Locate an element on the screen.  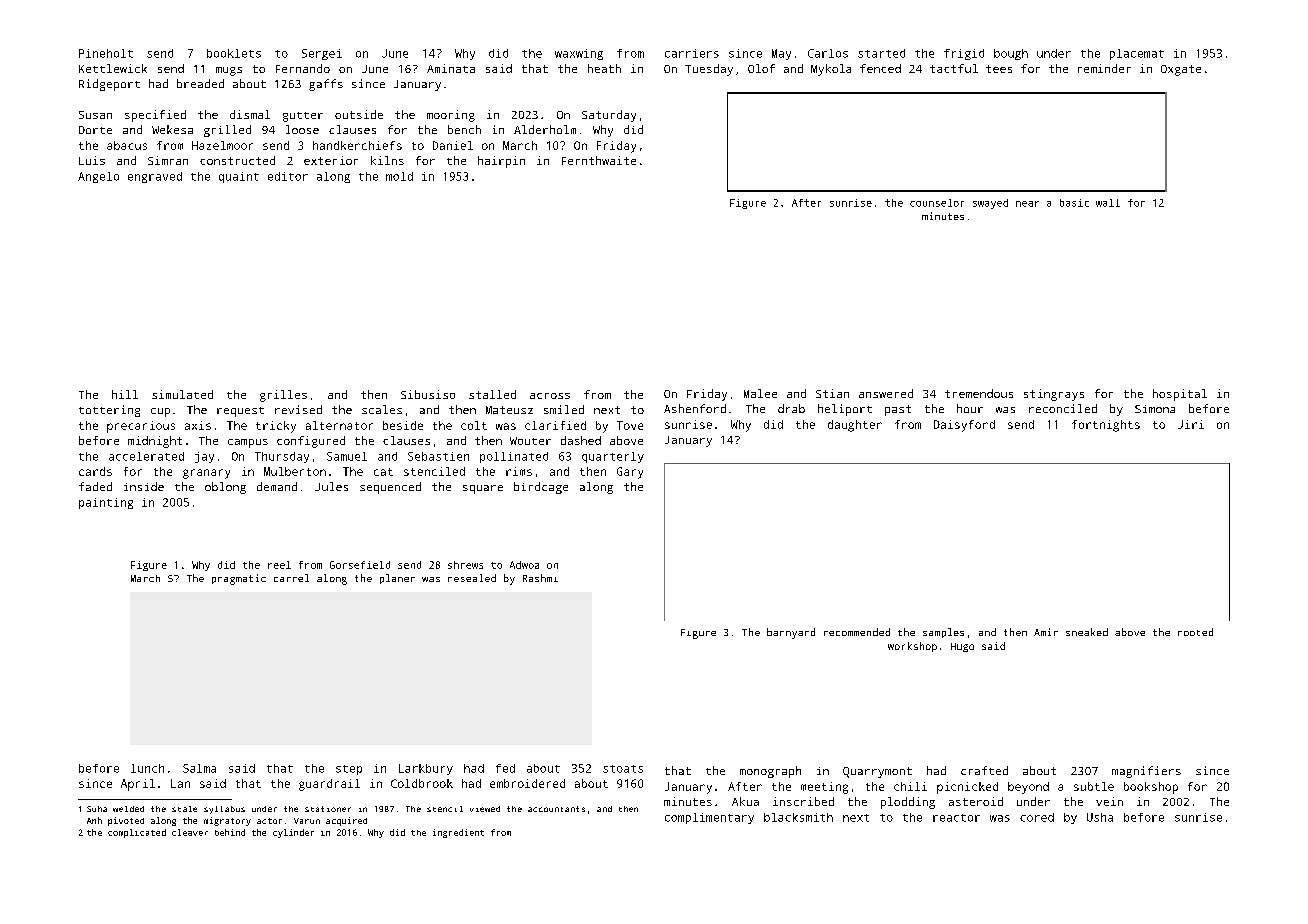
counselor is located at coordinates (937, 203).
